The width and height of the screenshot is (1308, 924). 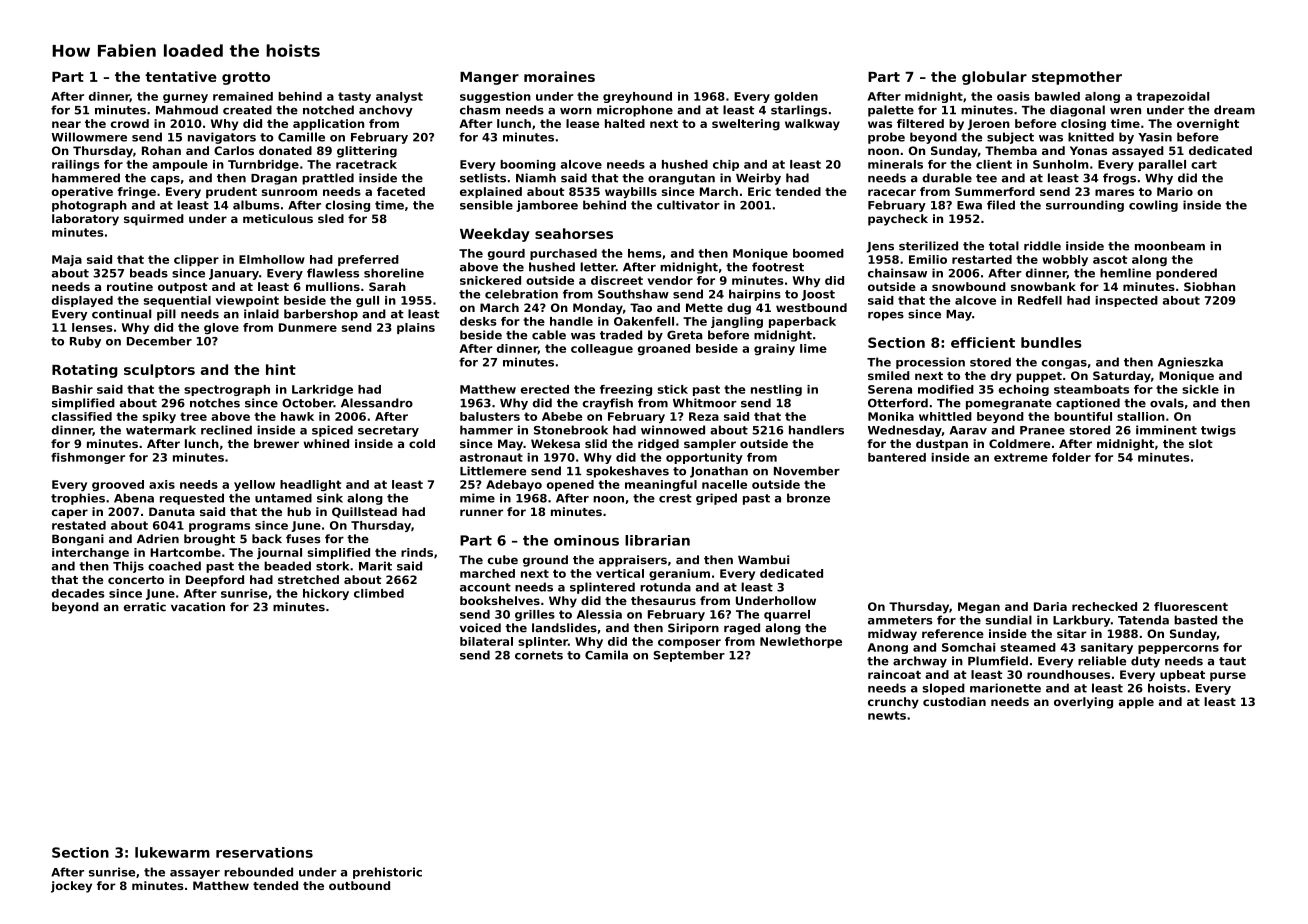 I want to click on cowling, so click(x=1153, y=206).
